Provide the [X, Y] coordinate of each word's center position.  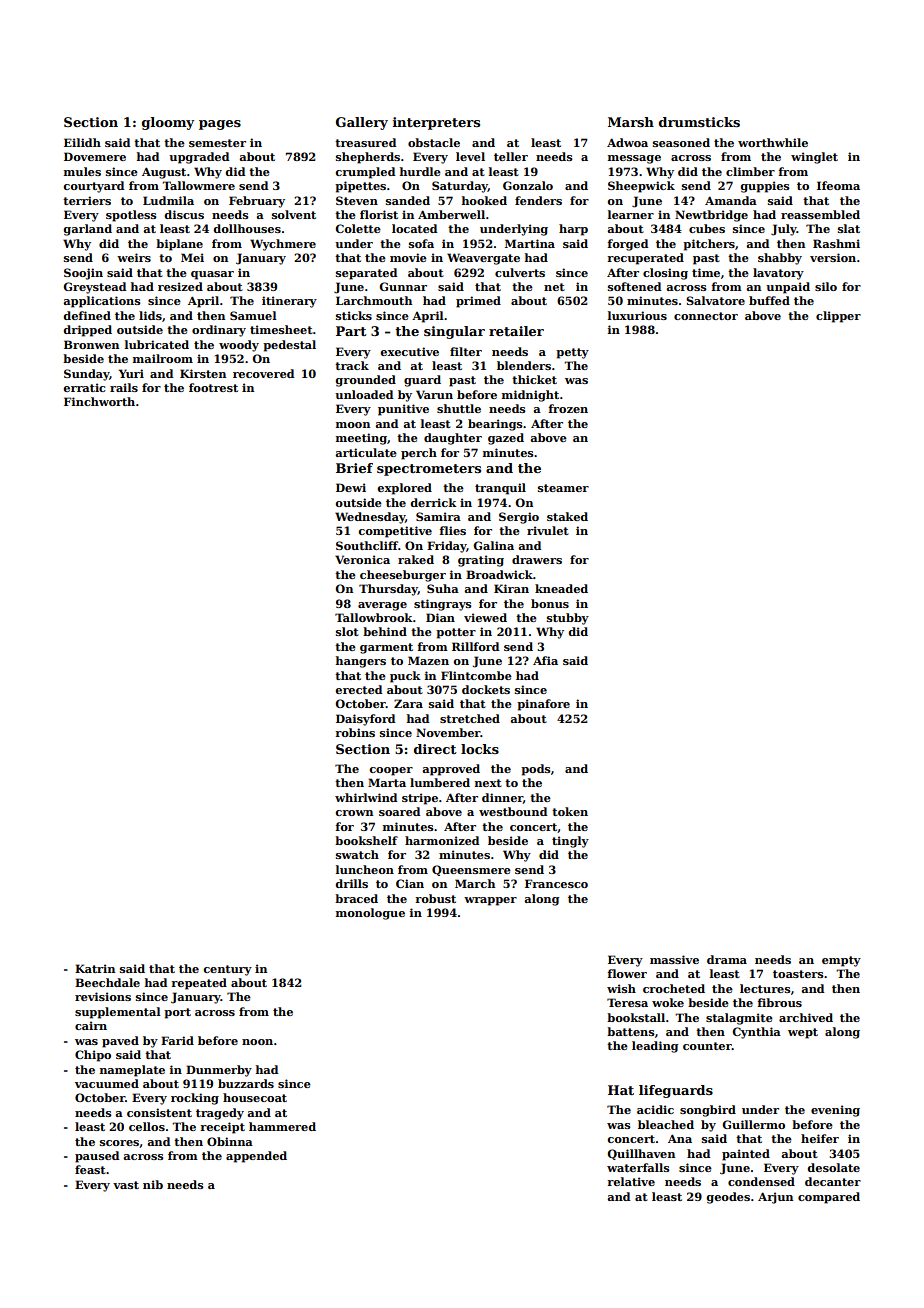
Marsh [631, 122]
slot [347, 631]
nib [153, 1184]
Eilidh [82, 142]
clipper [838, 317]
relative [631, 1181]
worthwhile [773, 142]
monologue [370, 914]
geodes [728, 1198]
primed [478, 302]
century [227, 970]
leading [655, 1047]
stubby [568, 619]
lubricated [157, 344]
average [382, 606]
